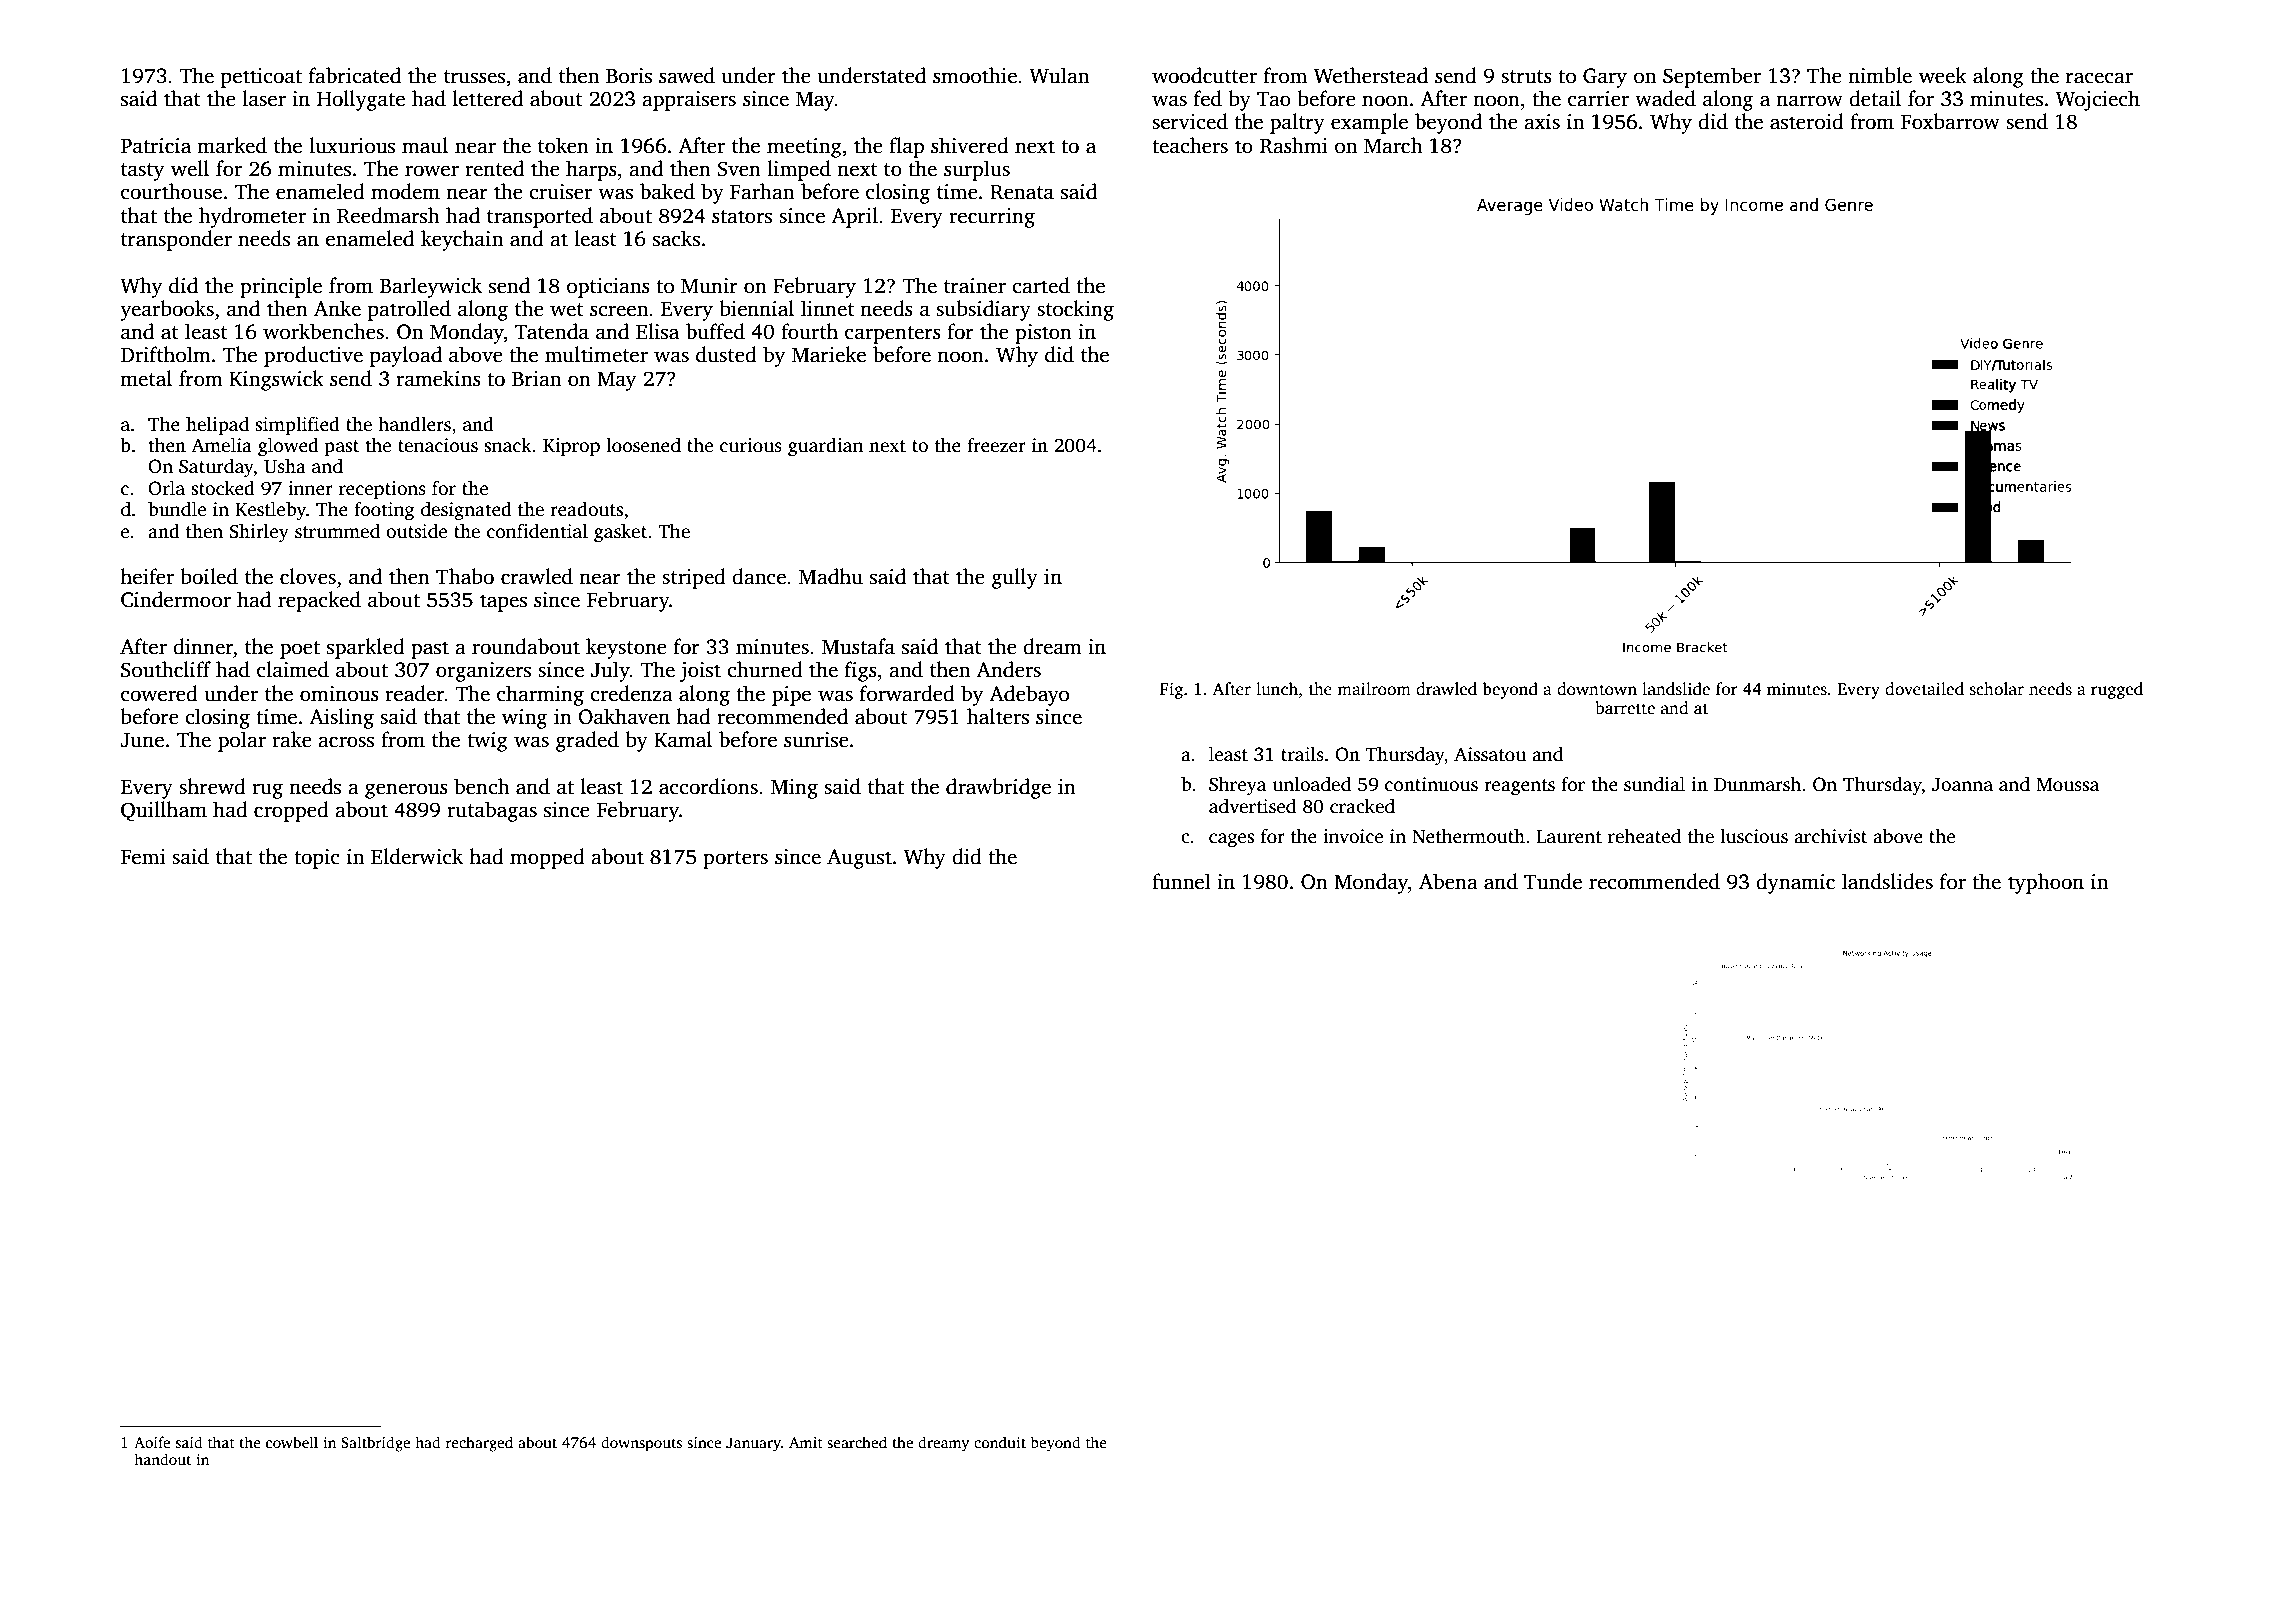 This document has height=1606, width=2272. I want to click on mopped, so click(547, 858).
